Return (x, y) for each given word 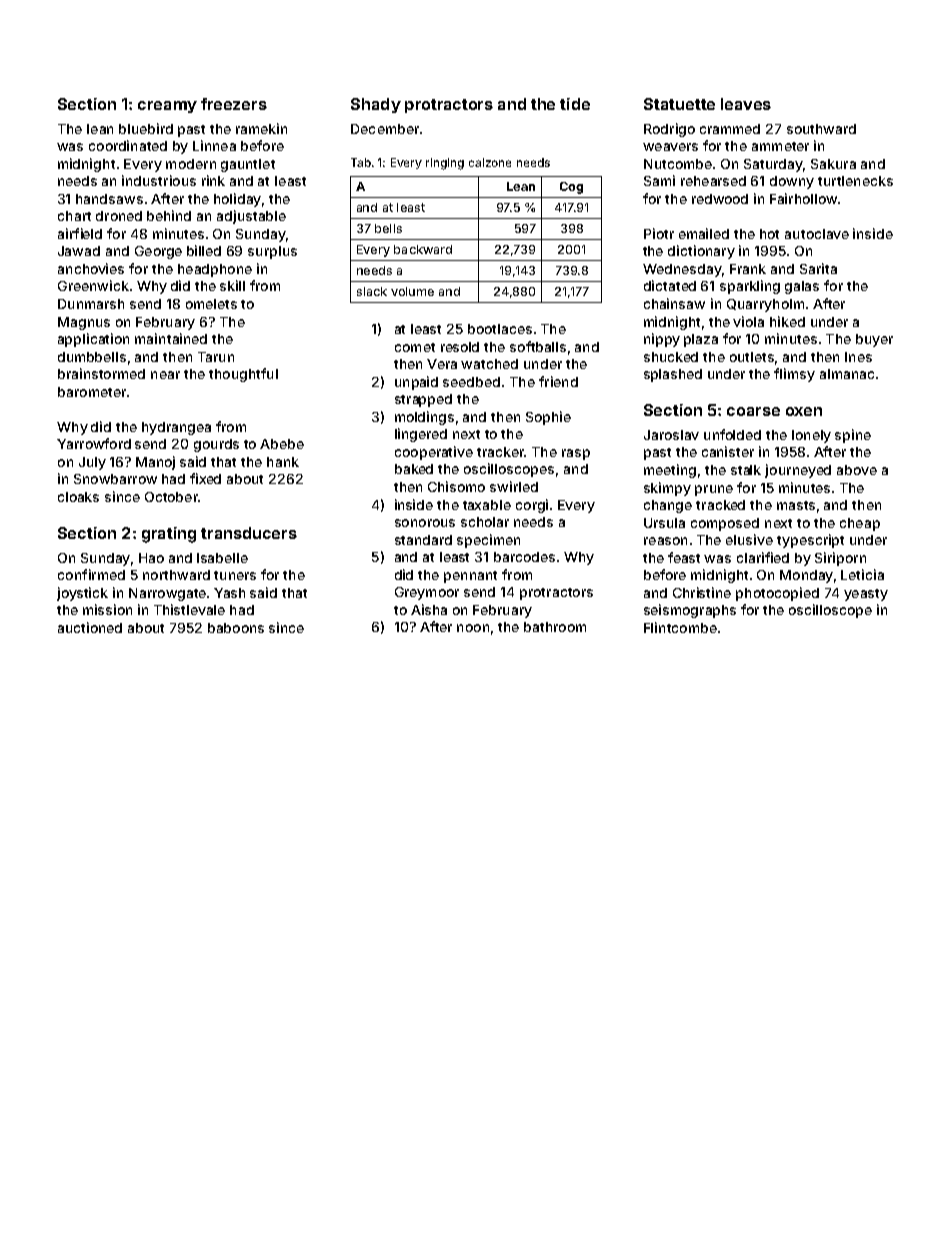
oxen (804, 411)
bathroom (555, 627)
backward (423, 249)
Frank (748, 269)
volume (412, 291)
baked (414, 469)
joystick (82, 594)
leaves (746, 104)
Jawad (79, 251)
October (171, 497)
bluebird (146, 128)
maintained (171, 338)
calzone (490, 162)
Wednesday (682, 270)
